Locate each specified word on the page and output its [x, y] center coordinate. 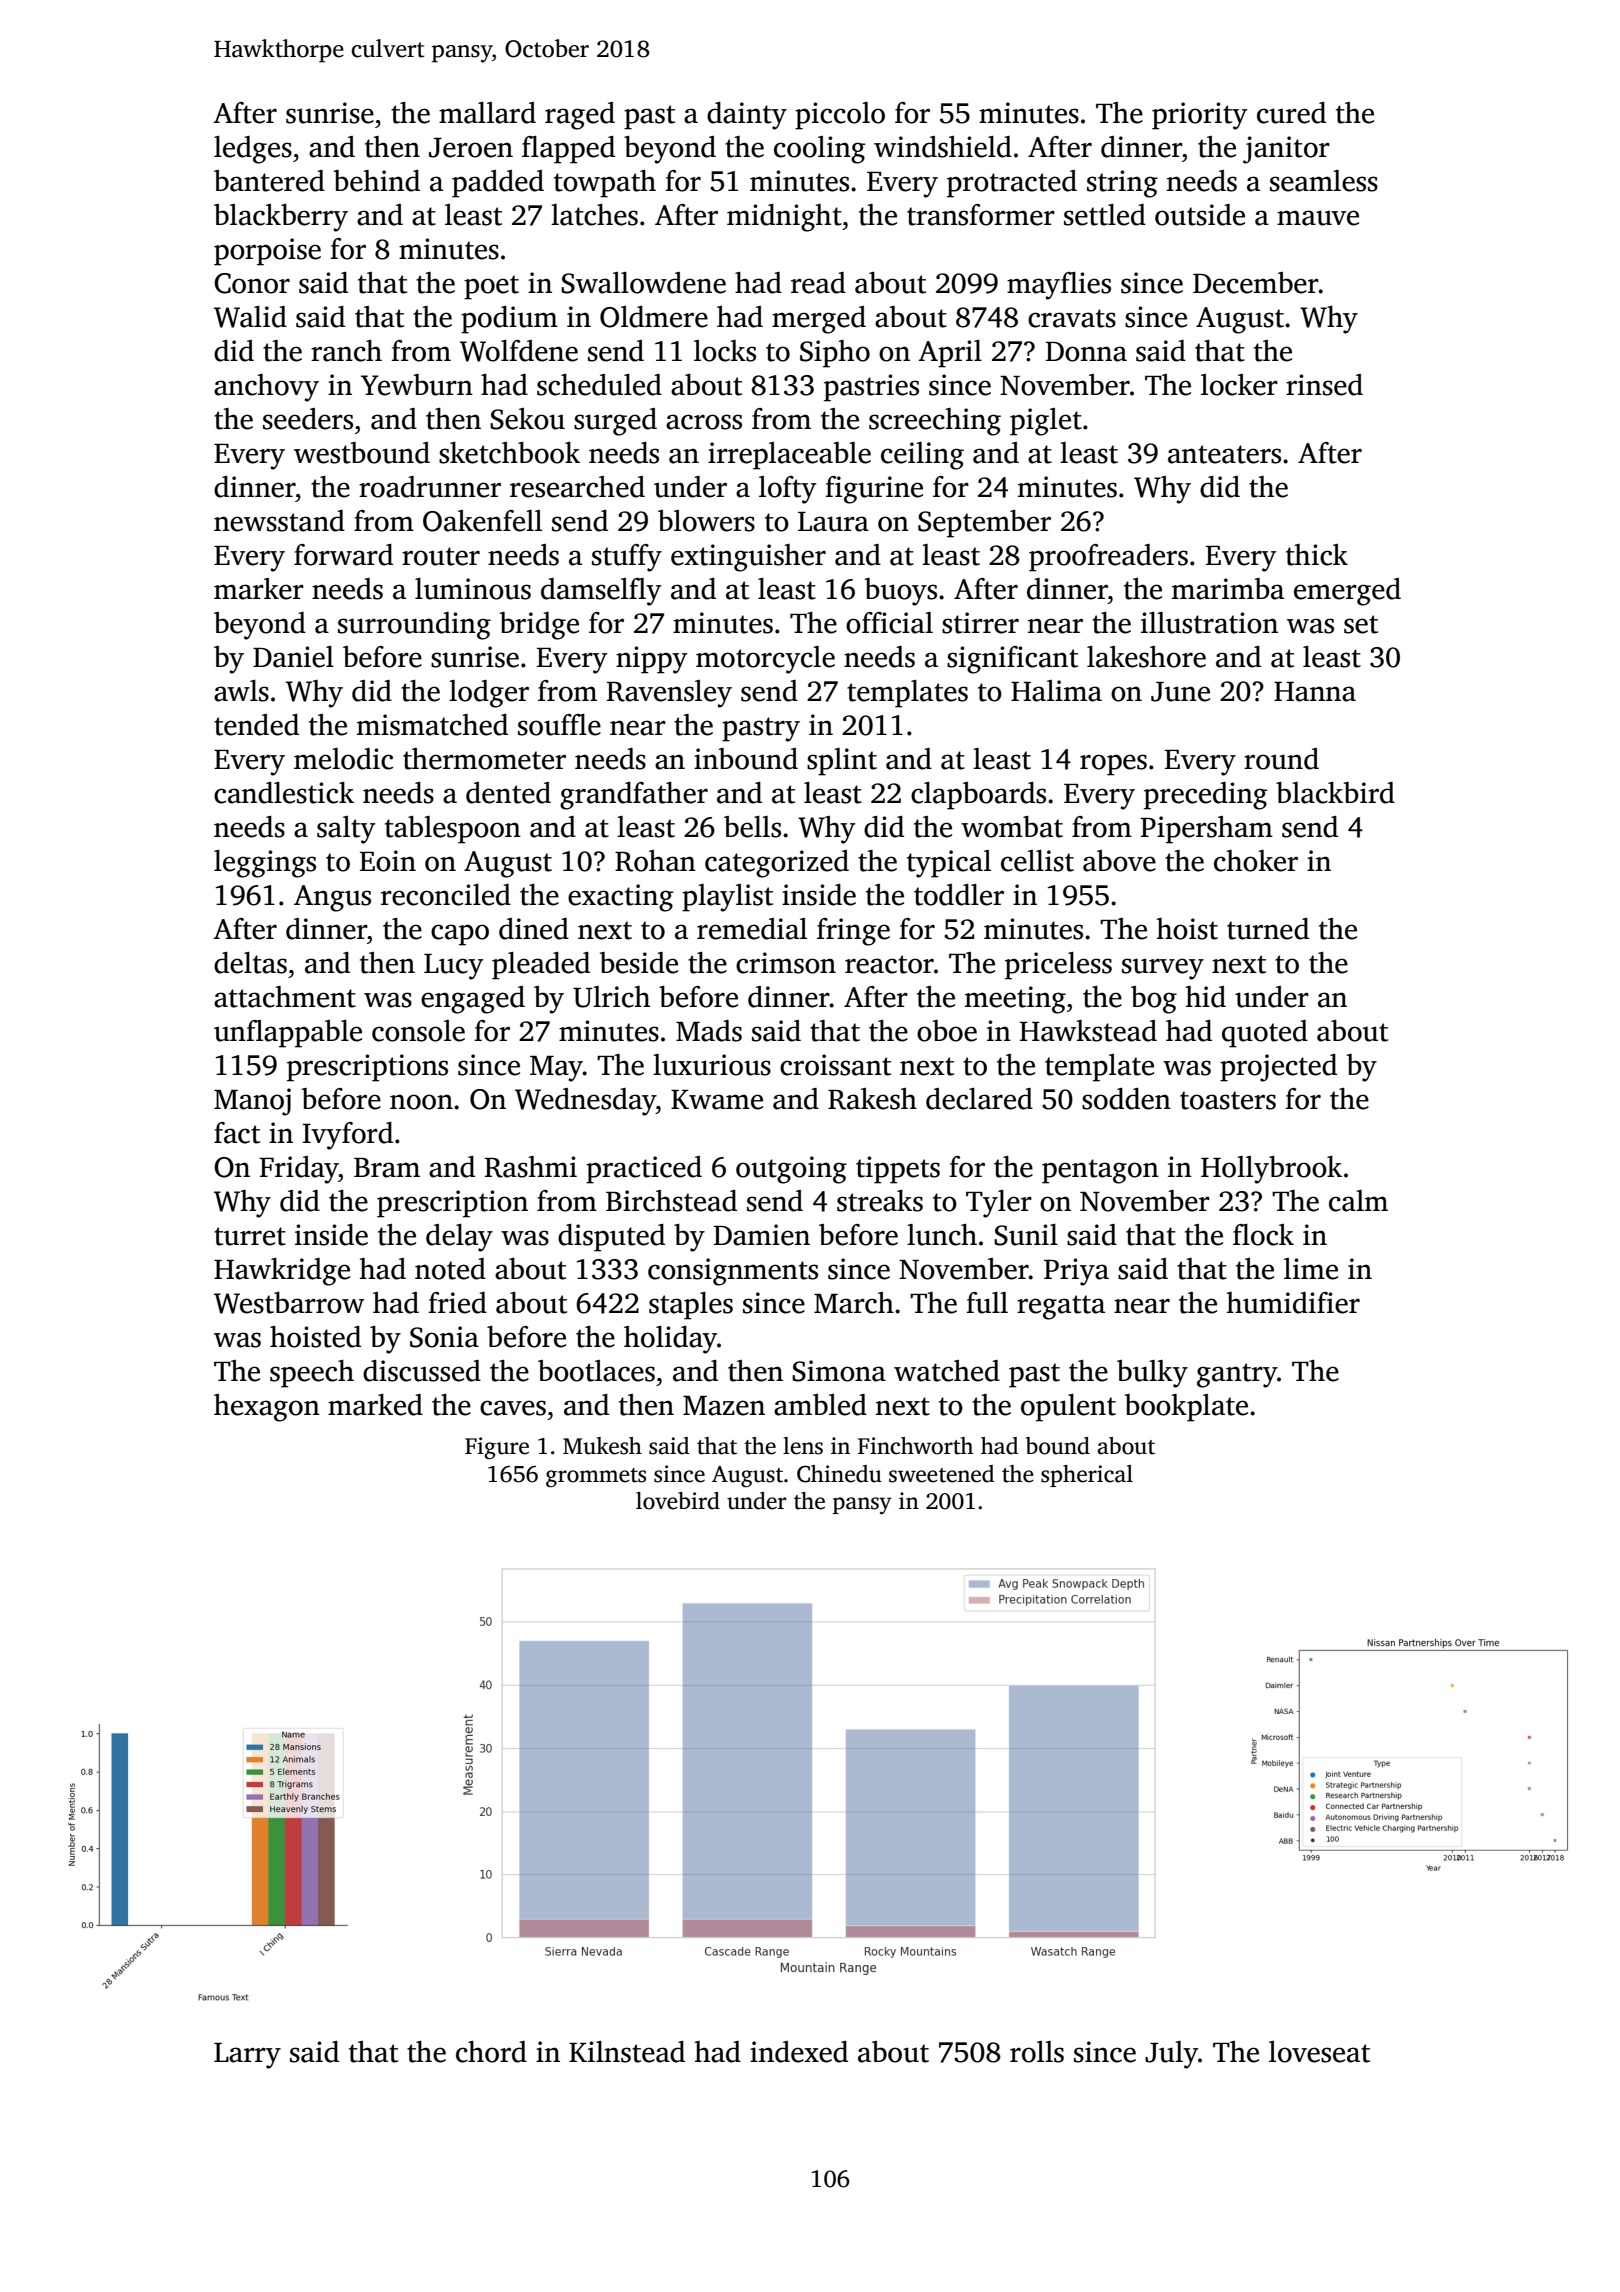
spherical [1087, 1476]
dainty [747, 116]
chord [491, 2052]
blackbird [1335, 793]
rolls [1037, 2052]
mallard [487, 113]
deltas [250, 963]
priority [1199, 116]
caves [513, 1408]
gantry [1237, 1375]
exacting [620, 898]
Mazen [724, 1406]
